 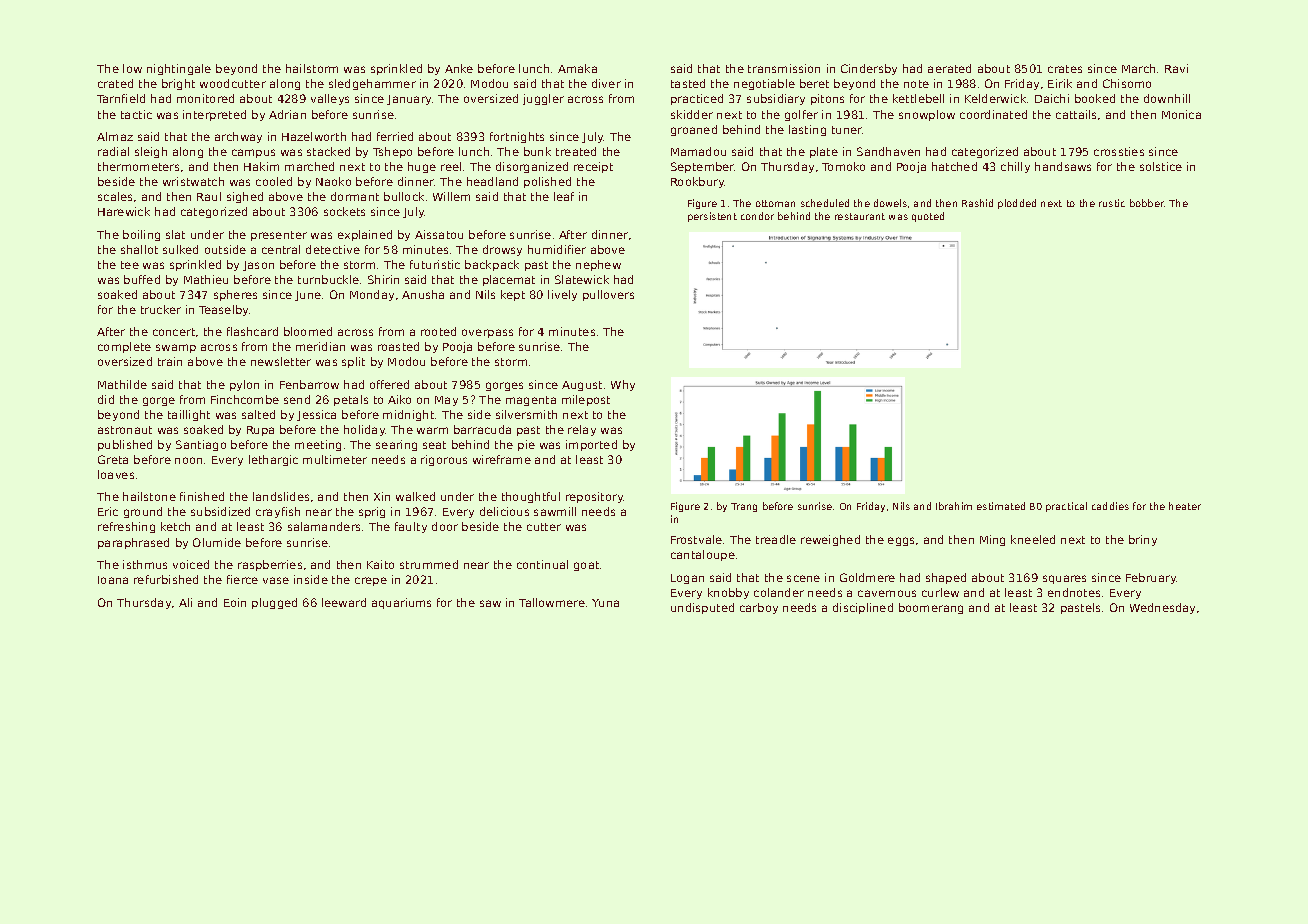 What do you see at coordinates (179, 69) in the image?
I see `nightingale` at bounding box center [179, 69].
